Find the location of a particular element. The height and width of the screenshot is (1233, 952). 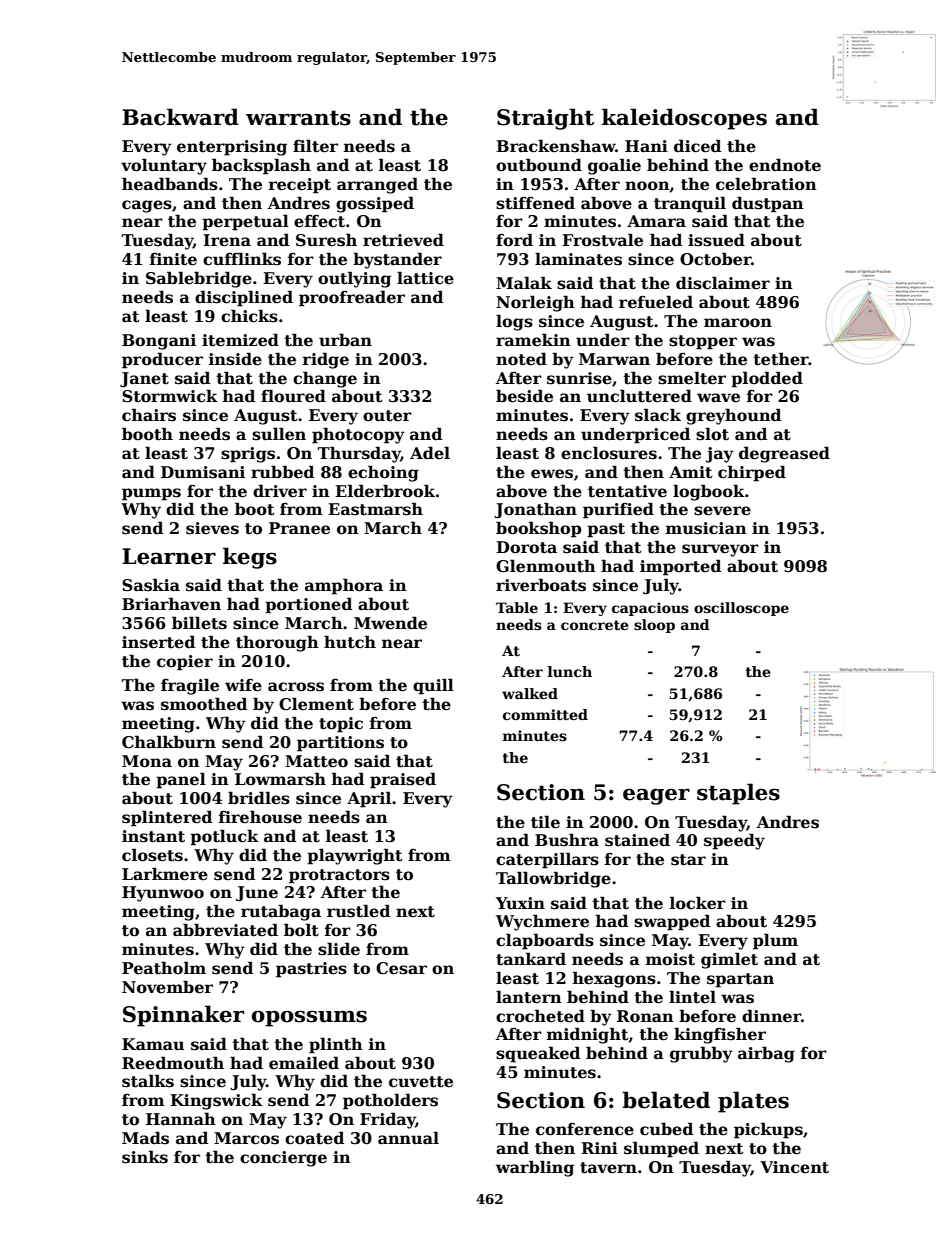

degreased is located at coordinates (784, 454).
